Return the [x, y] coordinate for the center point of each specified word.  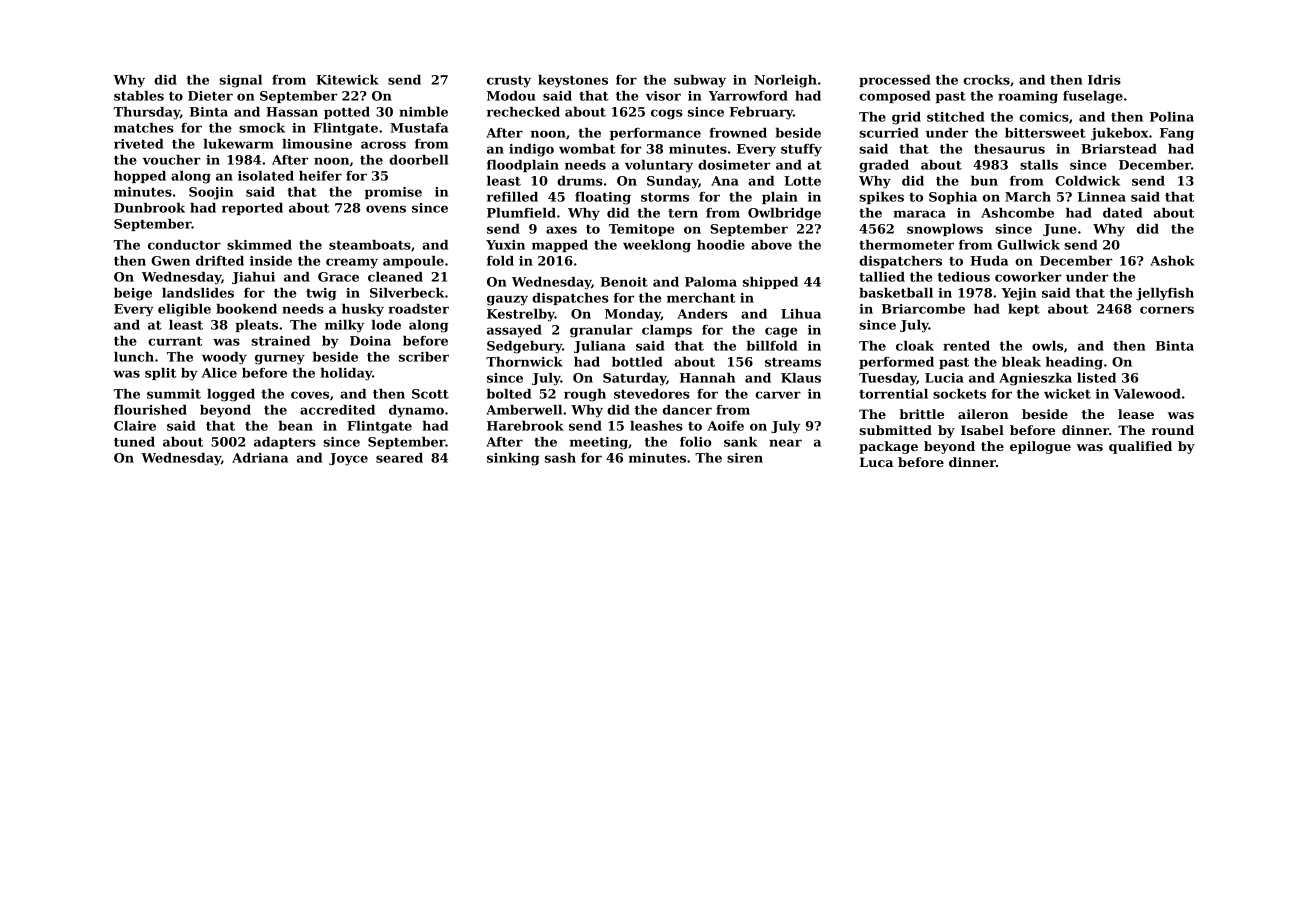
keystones [573, 81]
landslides [198, 293]
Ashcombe [1017, 213]
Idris [1104, 80]
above [771, 245]
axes [561, 230]
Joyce [348, 459]
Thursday [147, 113]
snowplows [945, 230]
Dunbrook [149, 208]
